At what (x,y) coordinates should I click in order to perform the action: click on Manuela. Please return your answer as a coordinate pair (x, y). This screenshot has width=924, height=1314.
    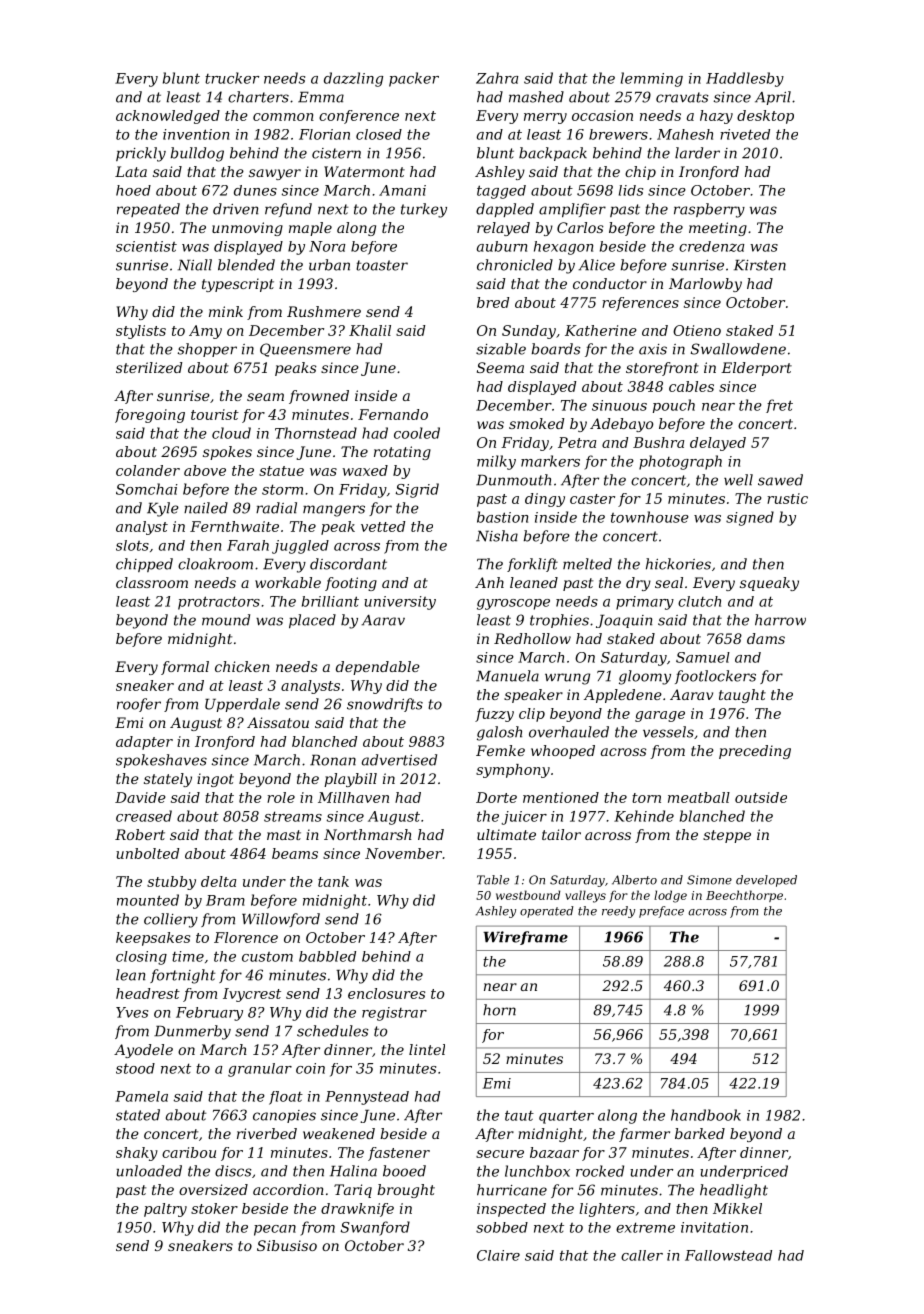
    Looking at the image, I should click on (507, 676).
